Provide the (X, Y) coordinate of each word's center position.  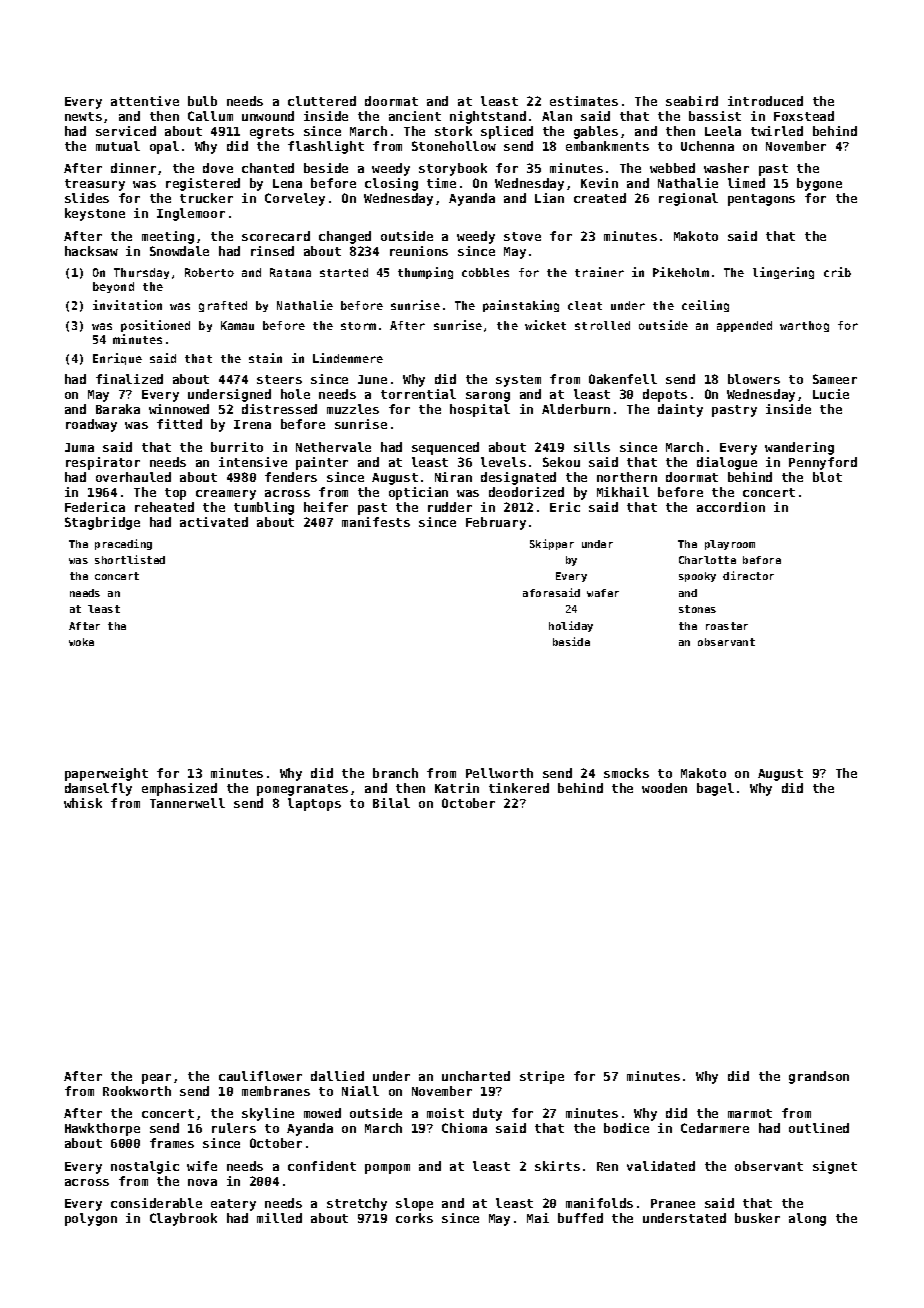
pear (156, 1079)
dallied (337, 1076)
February (496, 523)
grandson (819, 1077)
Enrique (117, 359)
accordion (731, 507)
